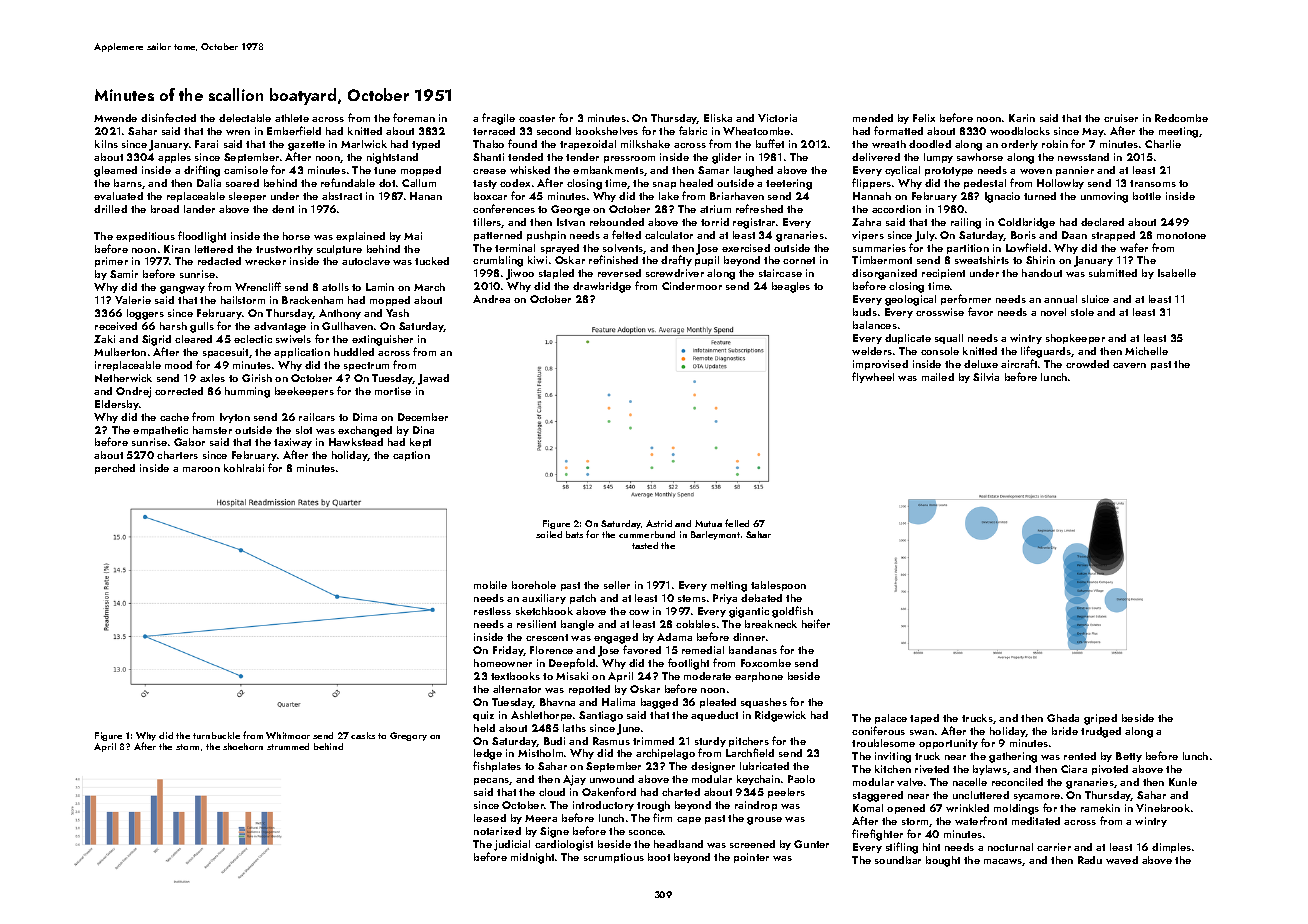  What do you see at coordinates (718, 118) in the image?
I see `Eliska` at bounding box center [718, 118].
